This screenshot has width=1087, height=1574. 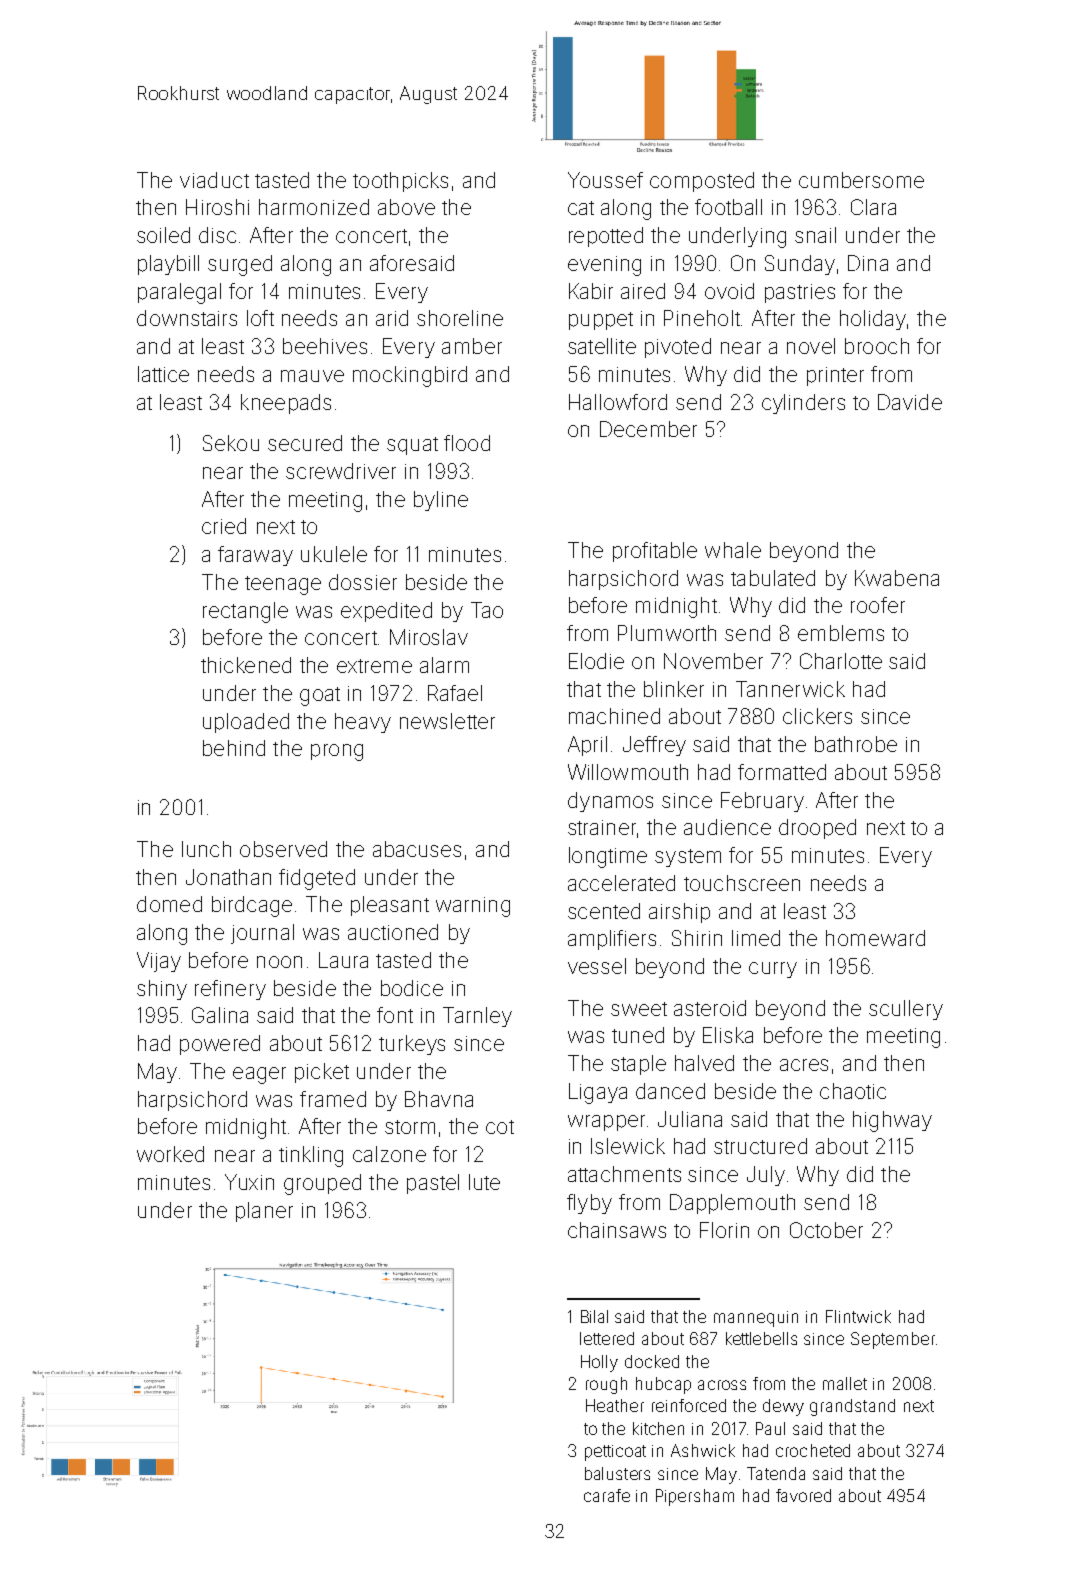 I want to click on dossier, so click(x=363, y=582).
